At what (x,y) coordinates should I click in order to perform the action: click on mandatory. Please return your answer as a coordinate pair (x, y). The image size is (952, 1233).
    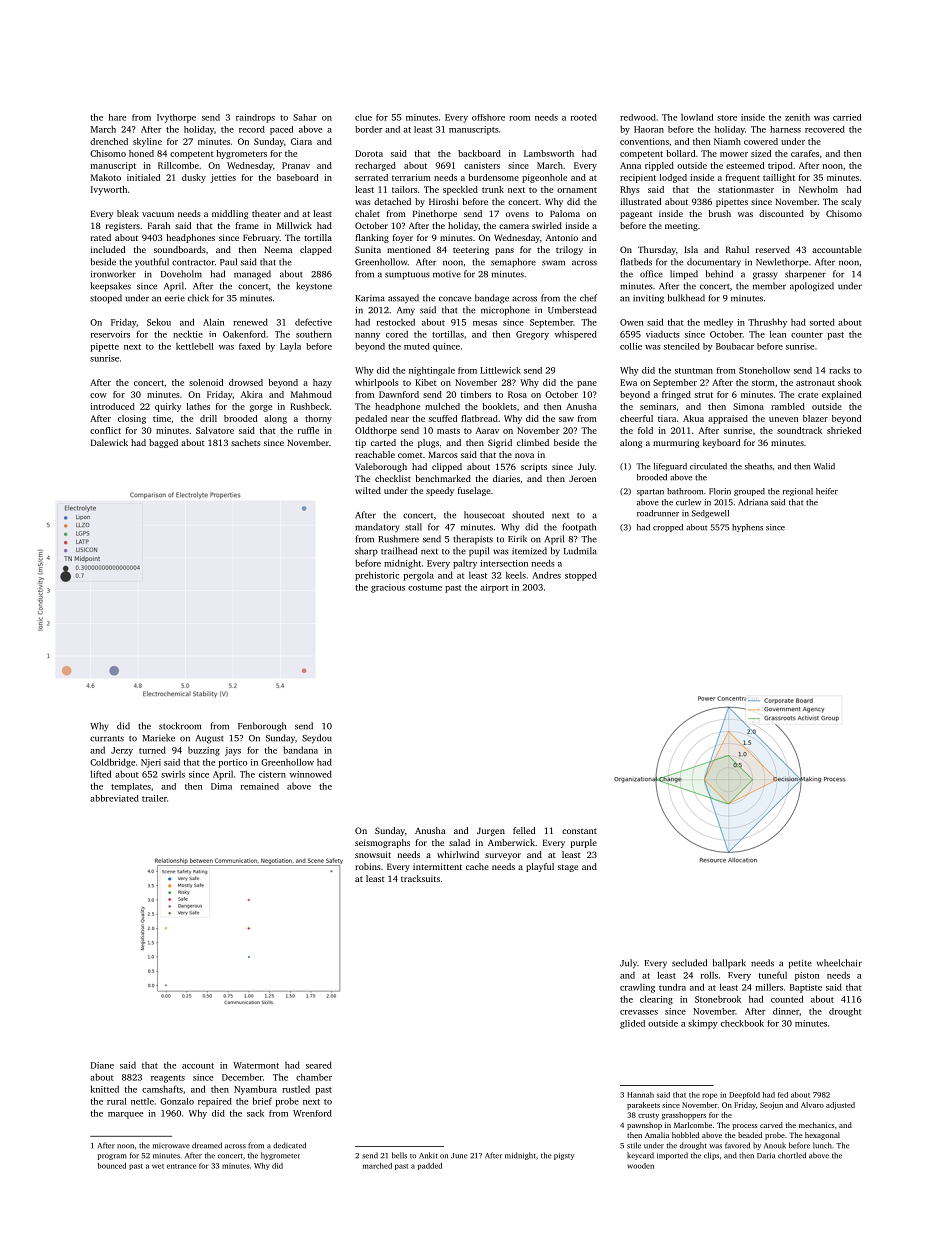
    Looking at the image, I should click on (377, 527).
